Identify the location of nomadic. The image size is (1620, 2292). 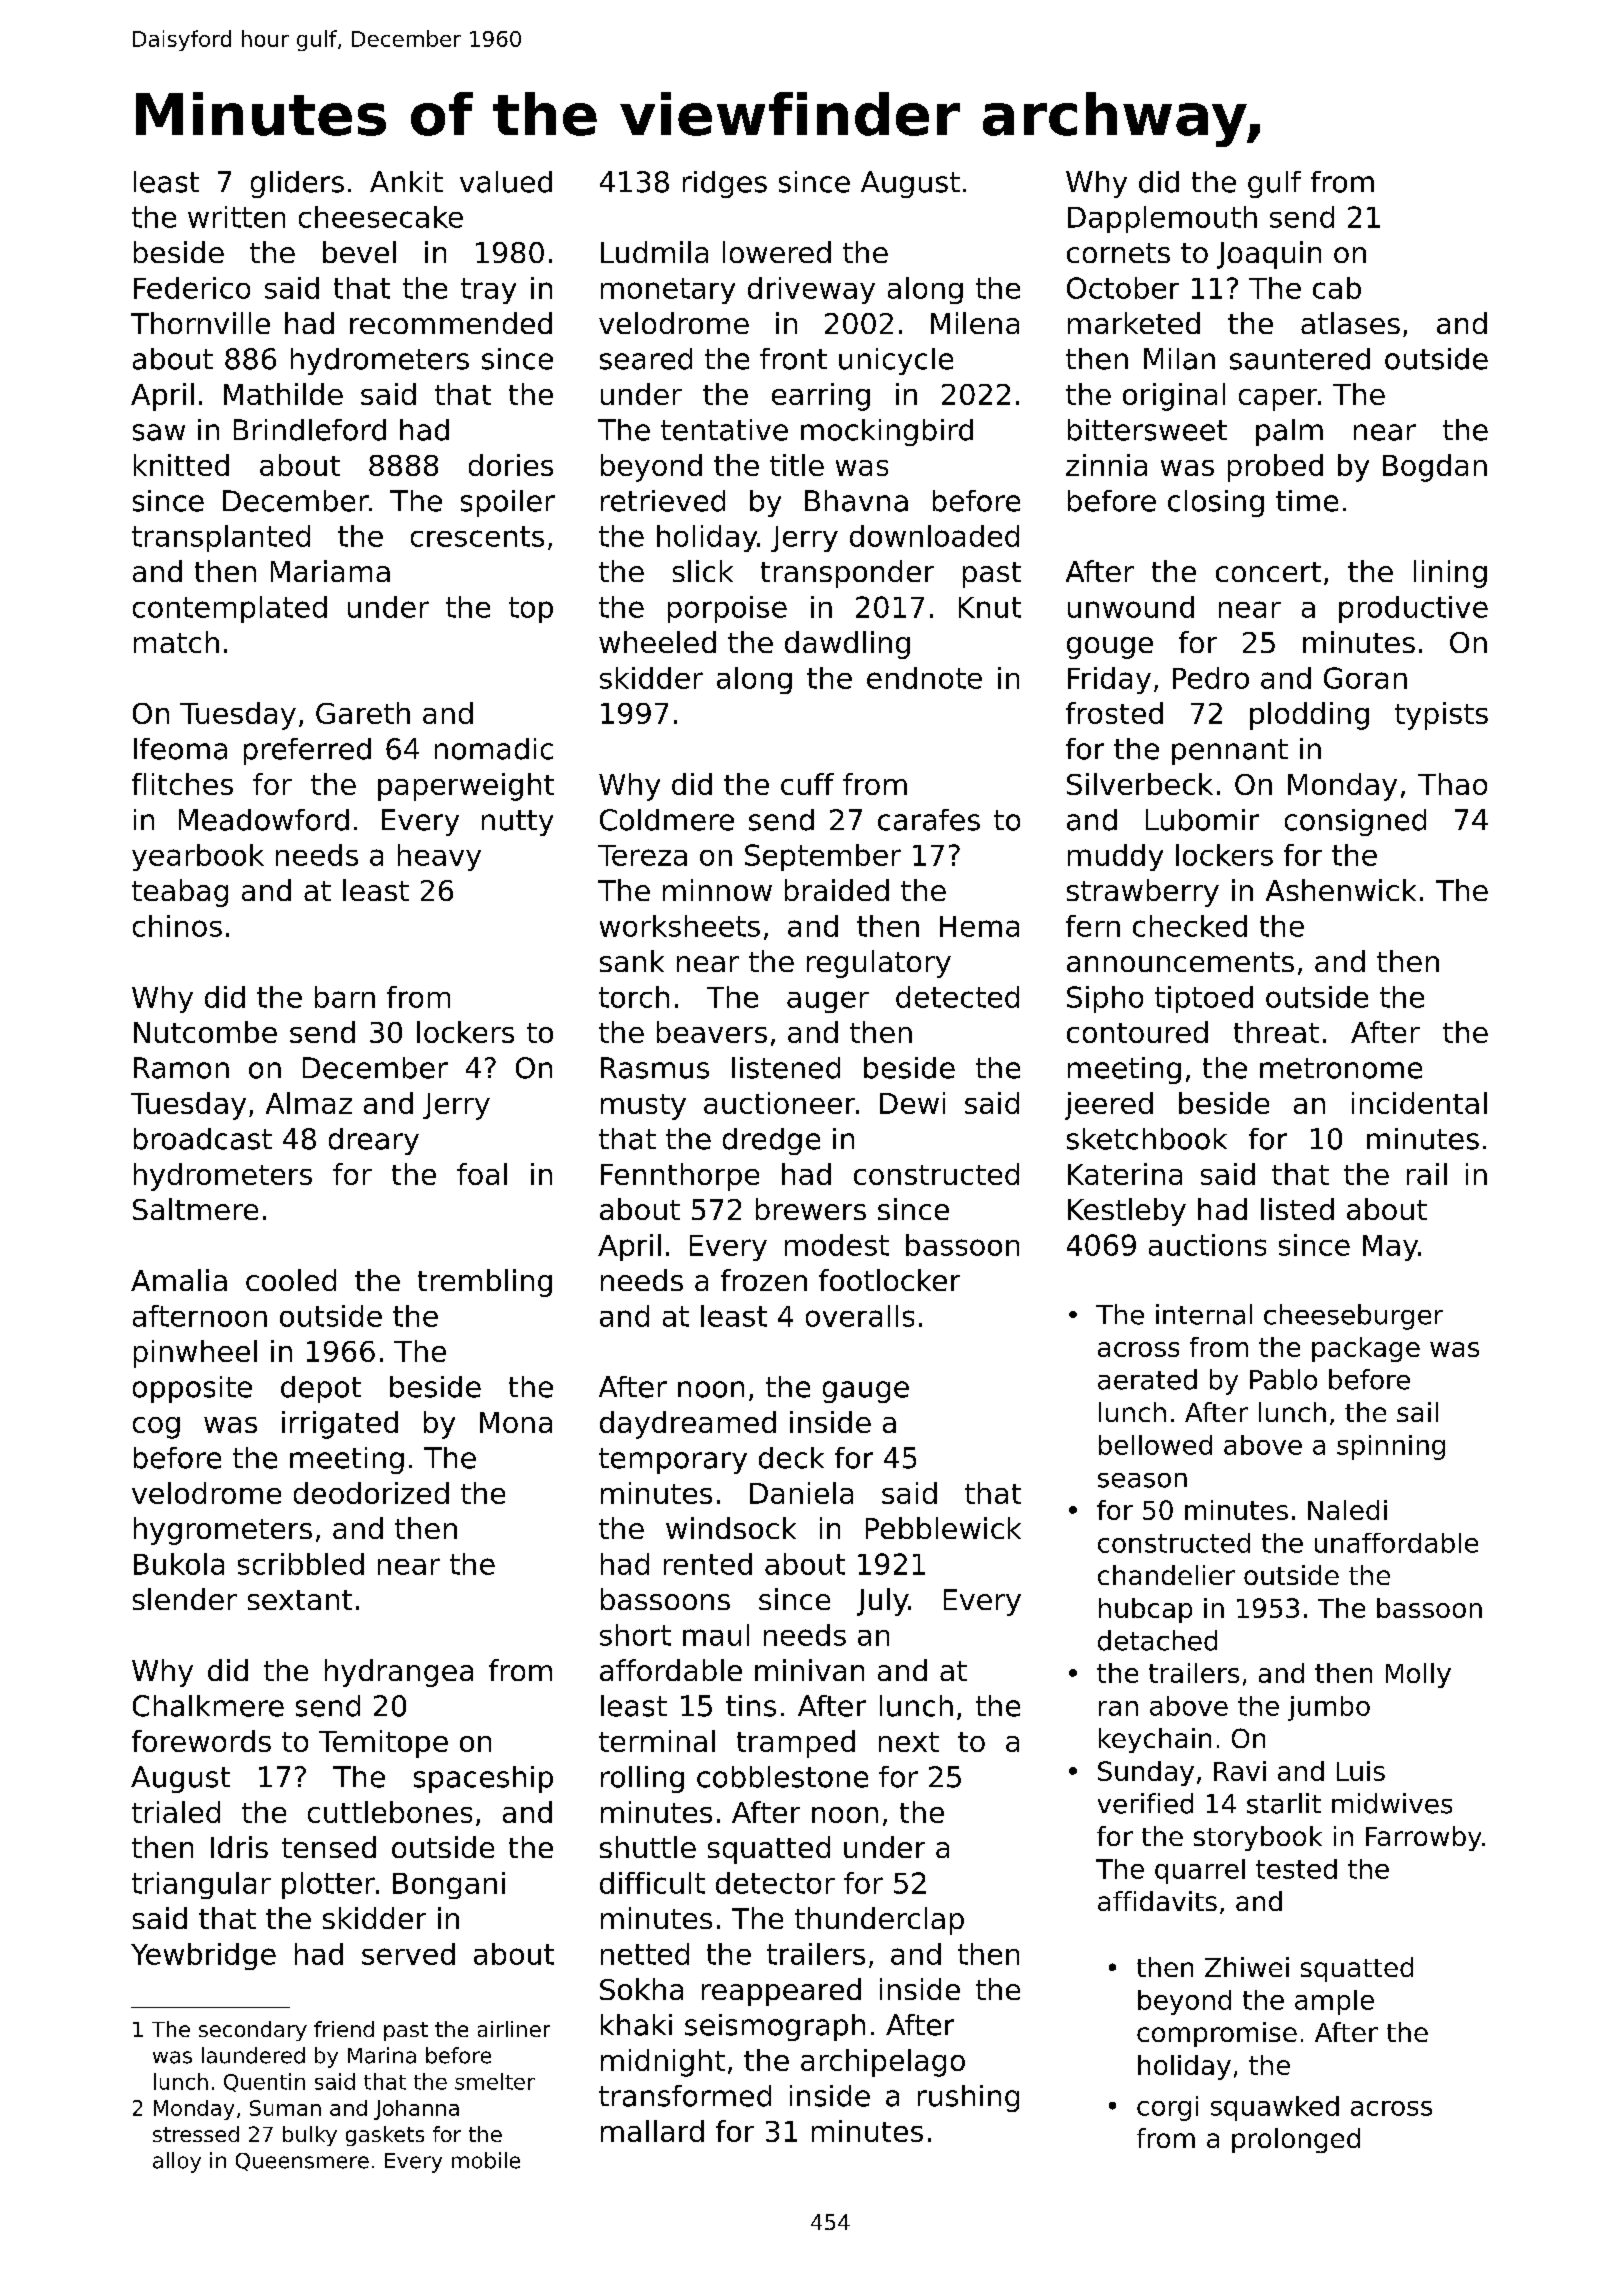
(494, 749).
